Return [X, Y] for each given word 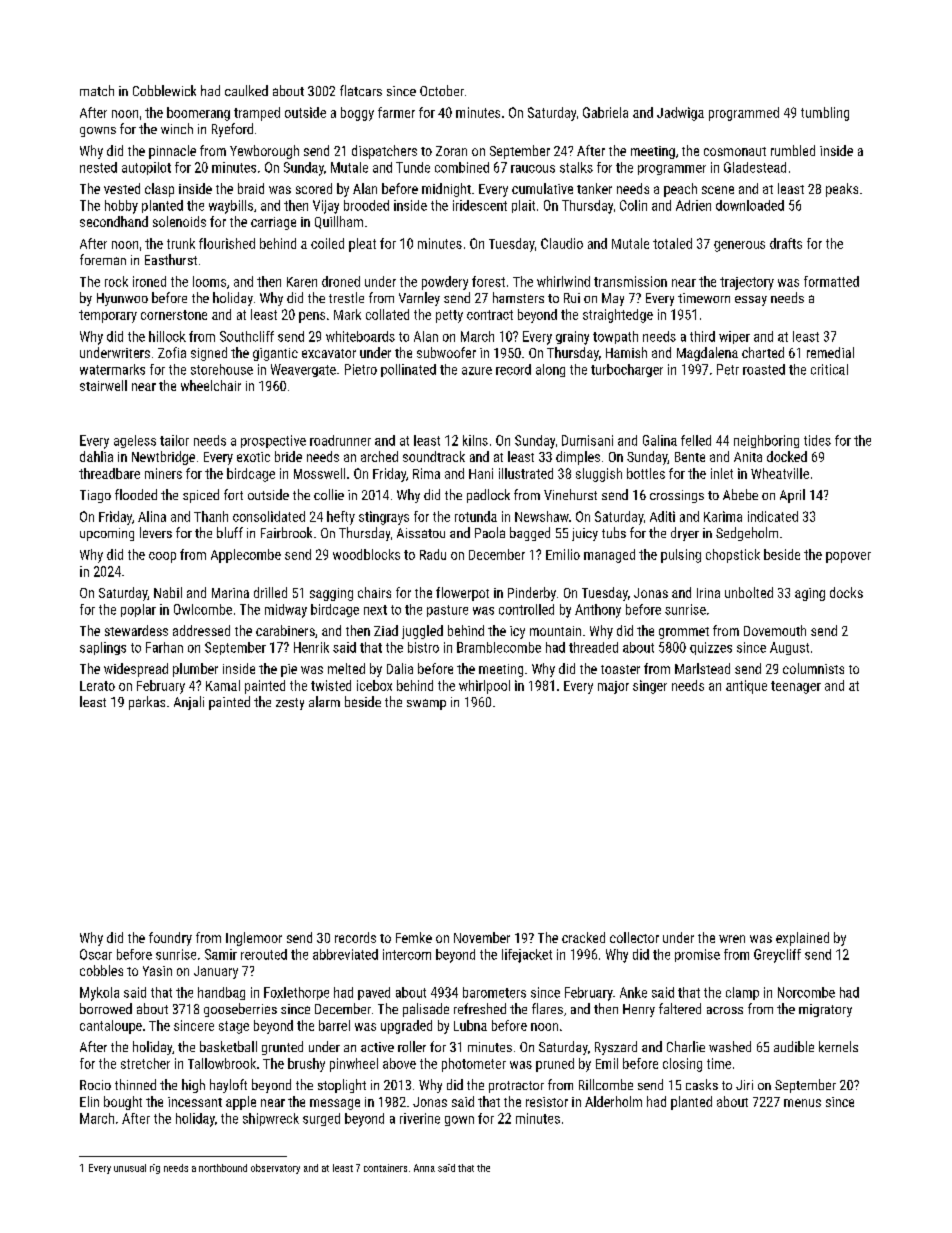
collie [329, 494]
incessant [195, 1102]
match [97, 90]
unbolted [749, 592]
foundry [170, 939]
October [442, 90]
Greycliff [777, 956]
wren [732, 939]
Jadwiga [680, 114]
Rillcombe [606, 1084]
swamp [426, 704]
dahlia [96, 456]
